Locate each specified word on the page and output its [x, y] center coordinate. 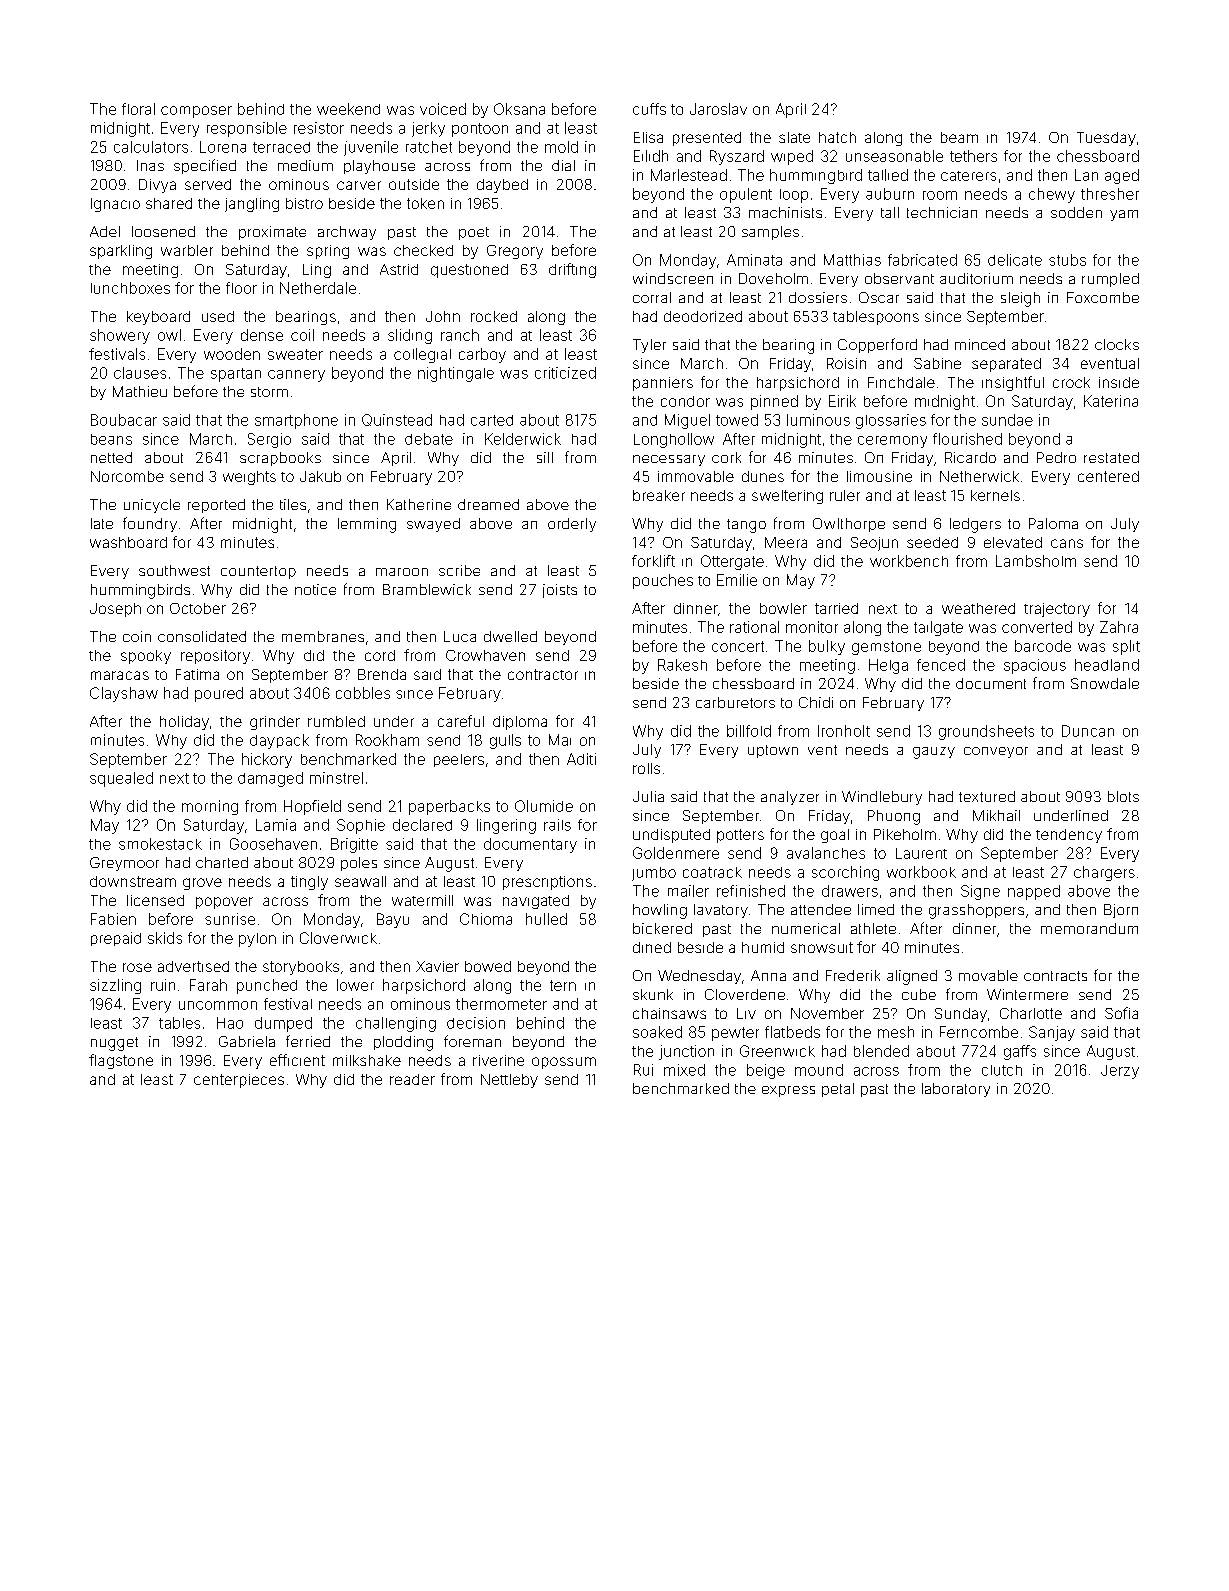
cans [1067, 543]
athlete [873, 928]
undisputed [671, 836]
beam [959, 137]
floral [138, 109]
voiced [443, 109]
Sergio [269, 440]
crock [1071, 382]
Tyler [649, 346]
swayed [433, 525]
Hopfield [312, 807]
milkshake [367, 1060]
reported [216, 506]
